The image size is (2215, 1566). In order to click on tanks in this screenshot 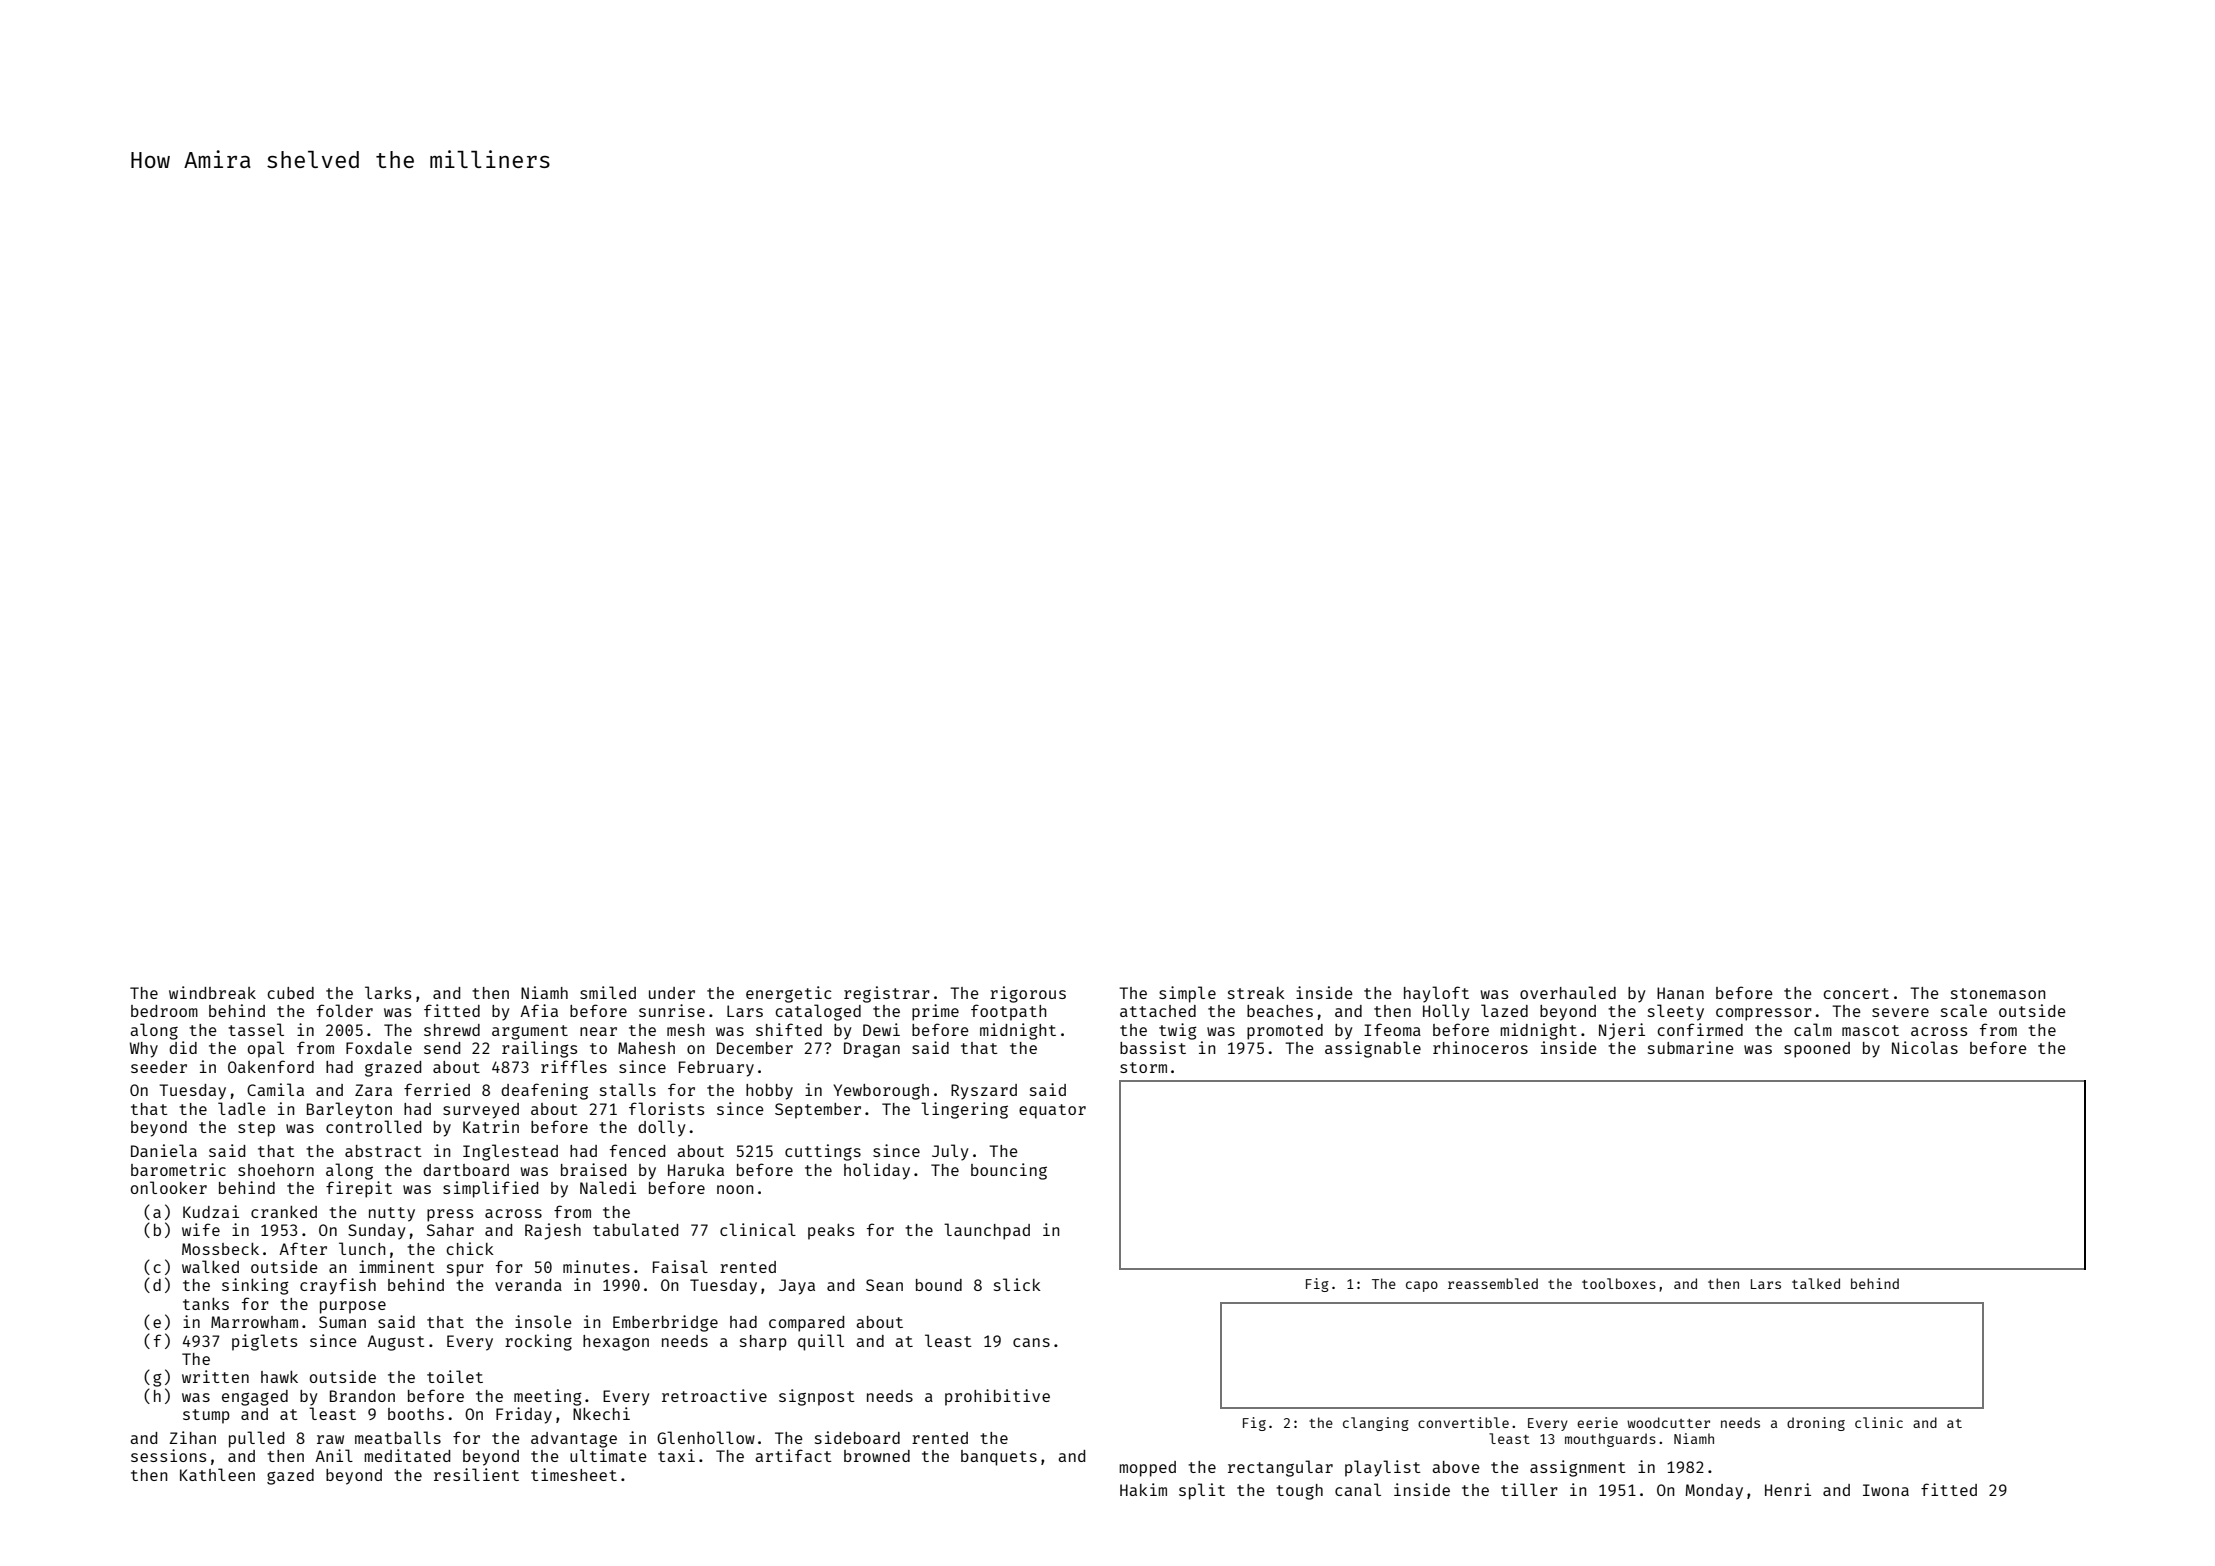, I will do `click(206, 1304)`.
